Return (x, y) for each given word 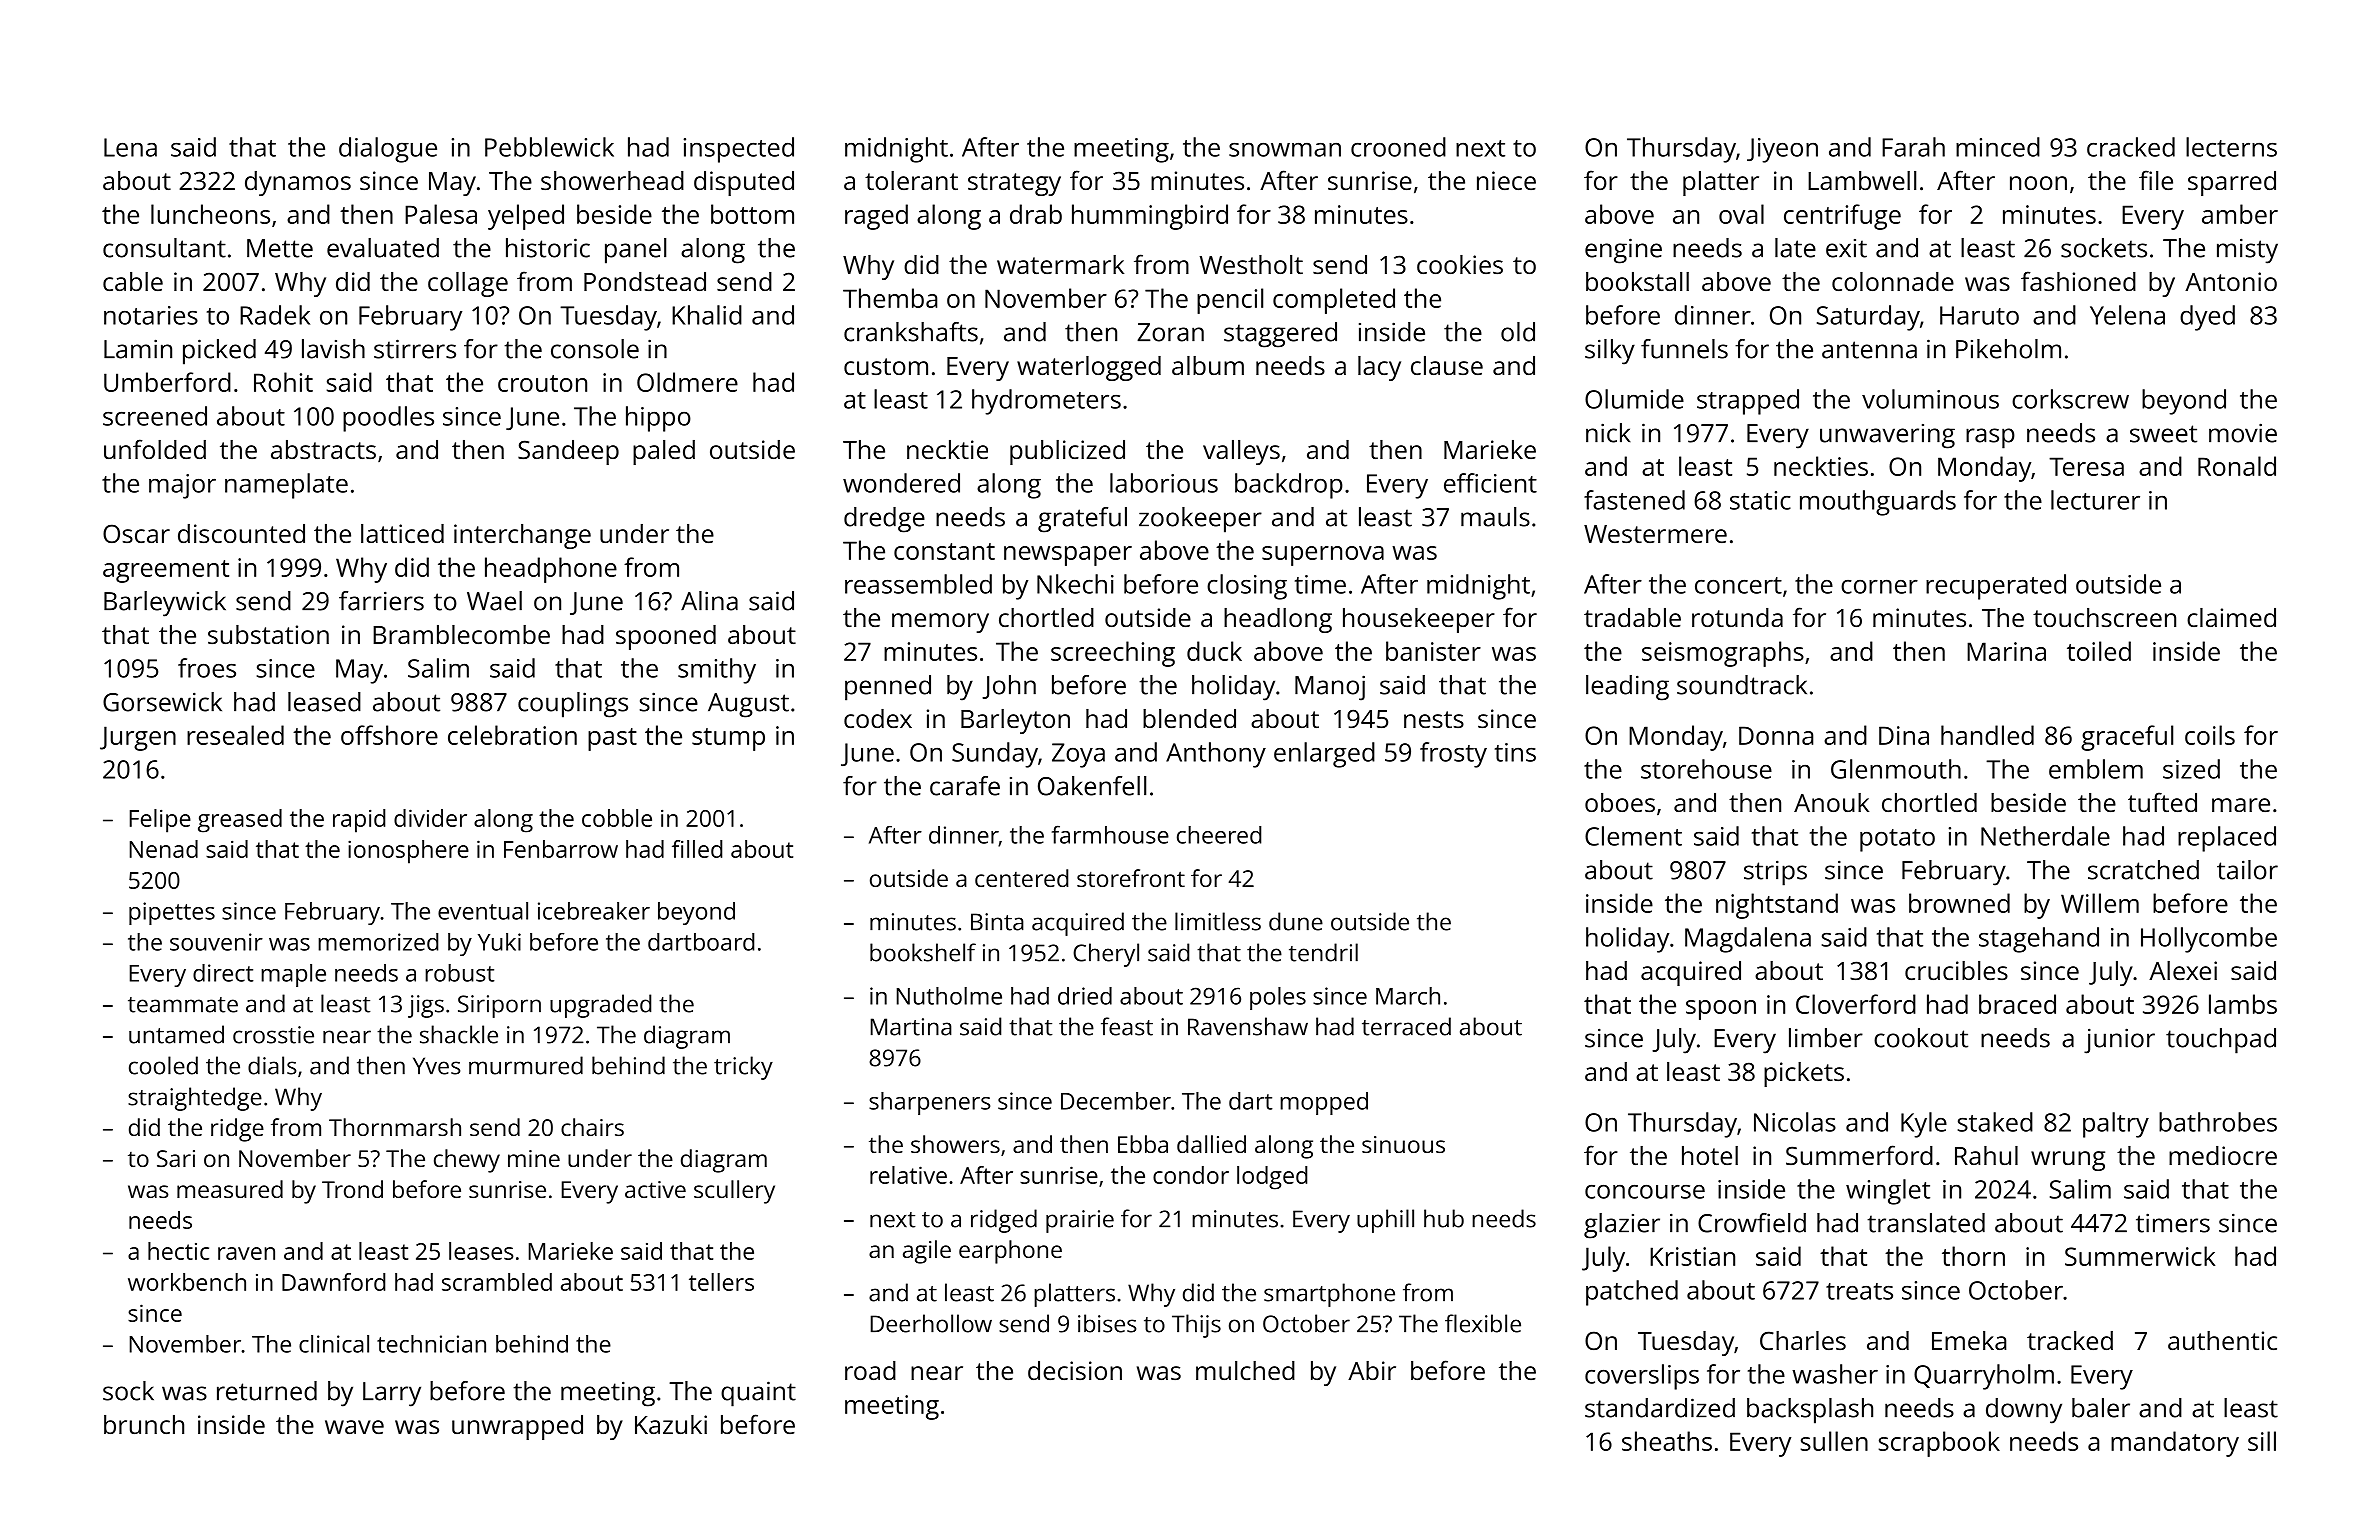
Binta (997, 922)
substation (268, 634)
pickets (1804, 1074)
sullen (1834, 1441)
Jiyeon (1782, 150)
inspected (739, 150)
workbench (187, 1282)
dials (272, 1065)
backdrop (1289, 486)
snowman (1285, 149)
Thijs (1196, 1326)
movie (2243, 433)
